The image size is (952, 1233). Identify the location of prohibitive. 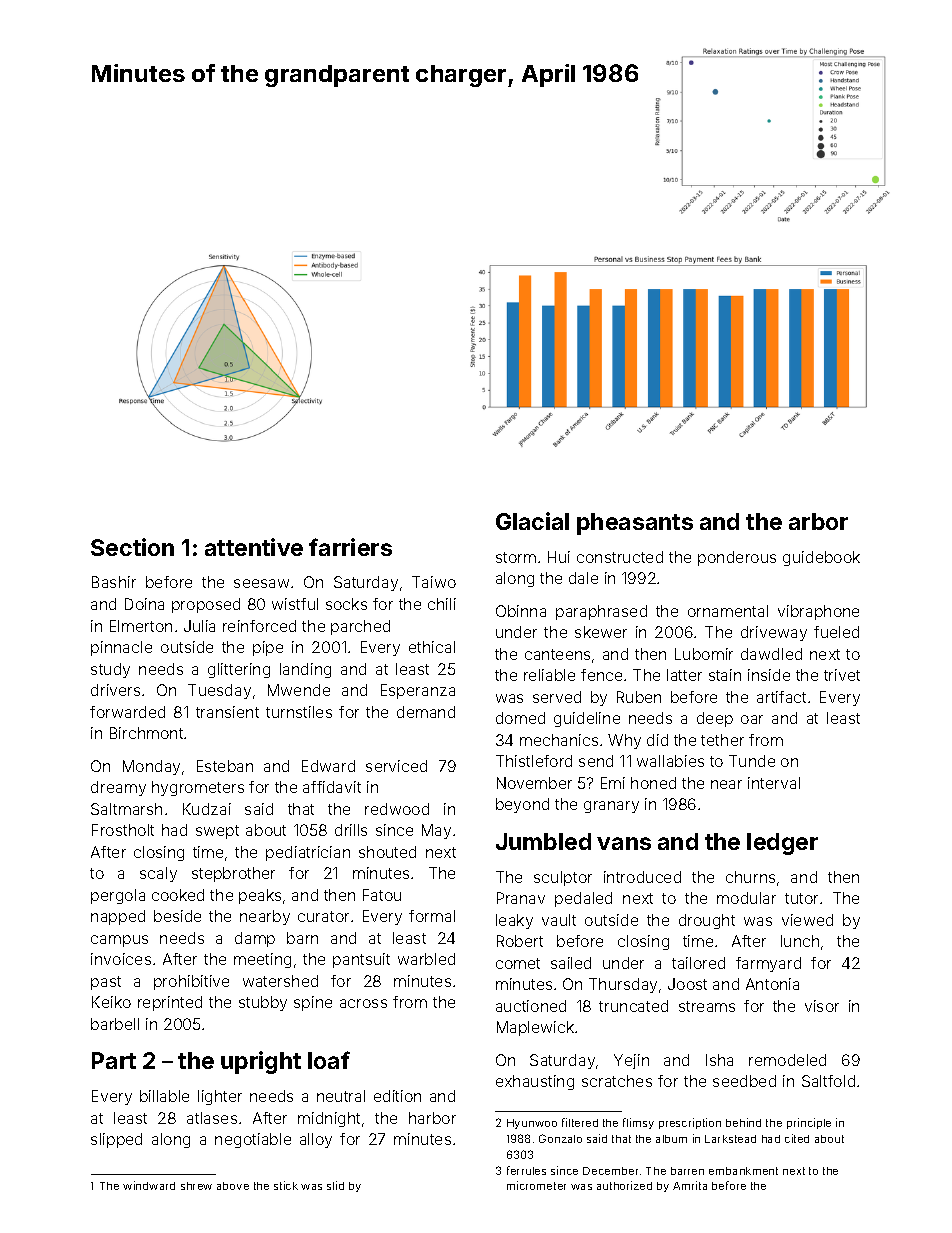
(191, 982).
